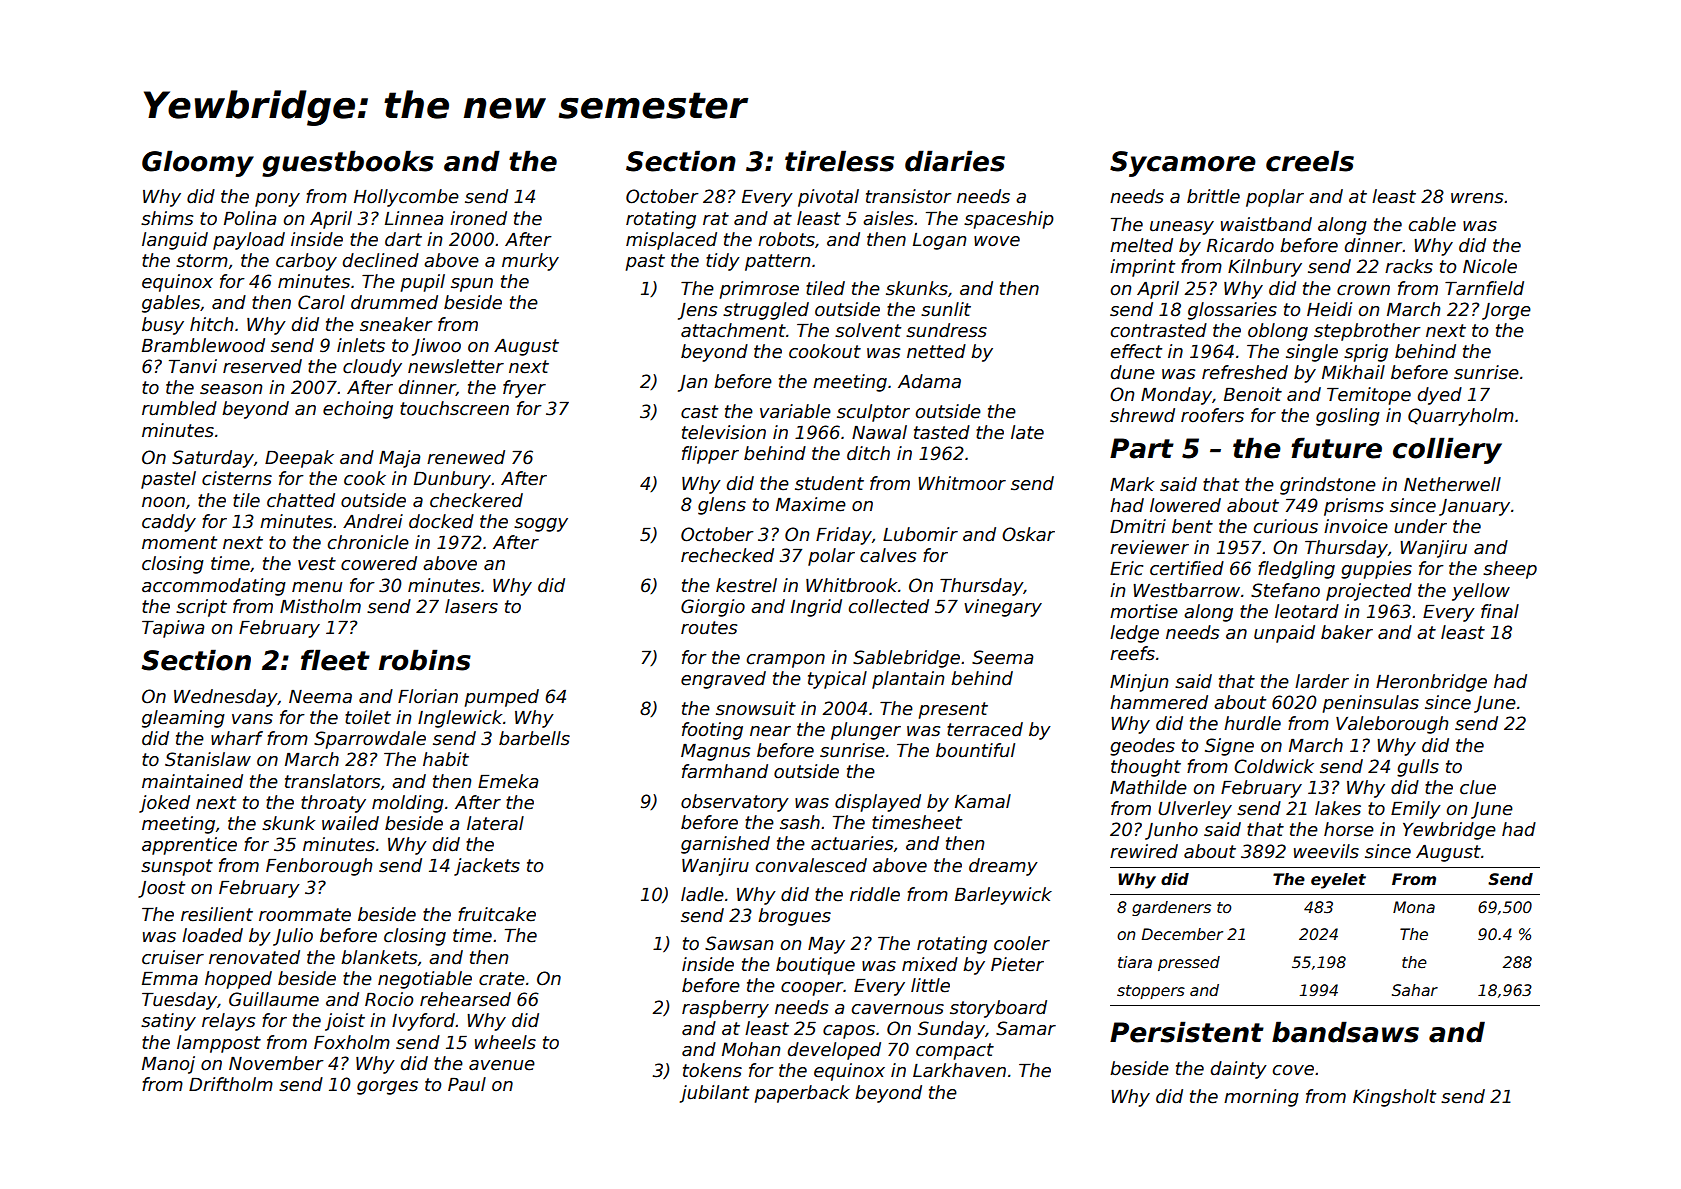 The height and width of the page is (1189, 1681). What do you see at coordinates (879, 432) in the page?
I see `Nawal` at bounding box center [879, 432].
